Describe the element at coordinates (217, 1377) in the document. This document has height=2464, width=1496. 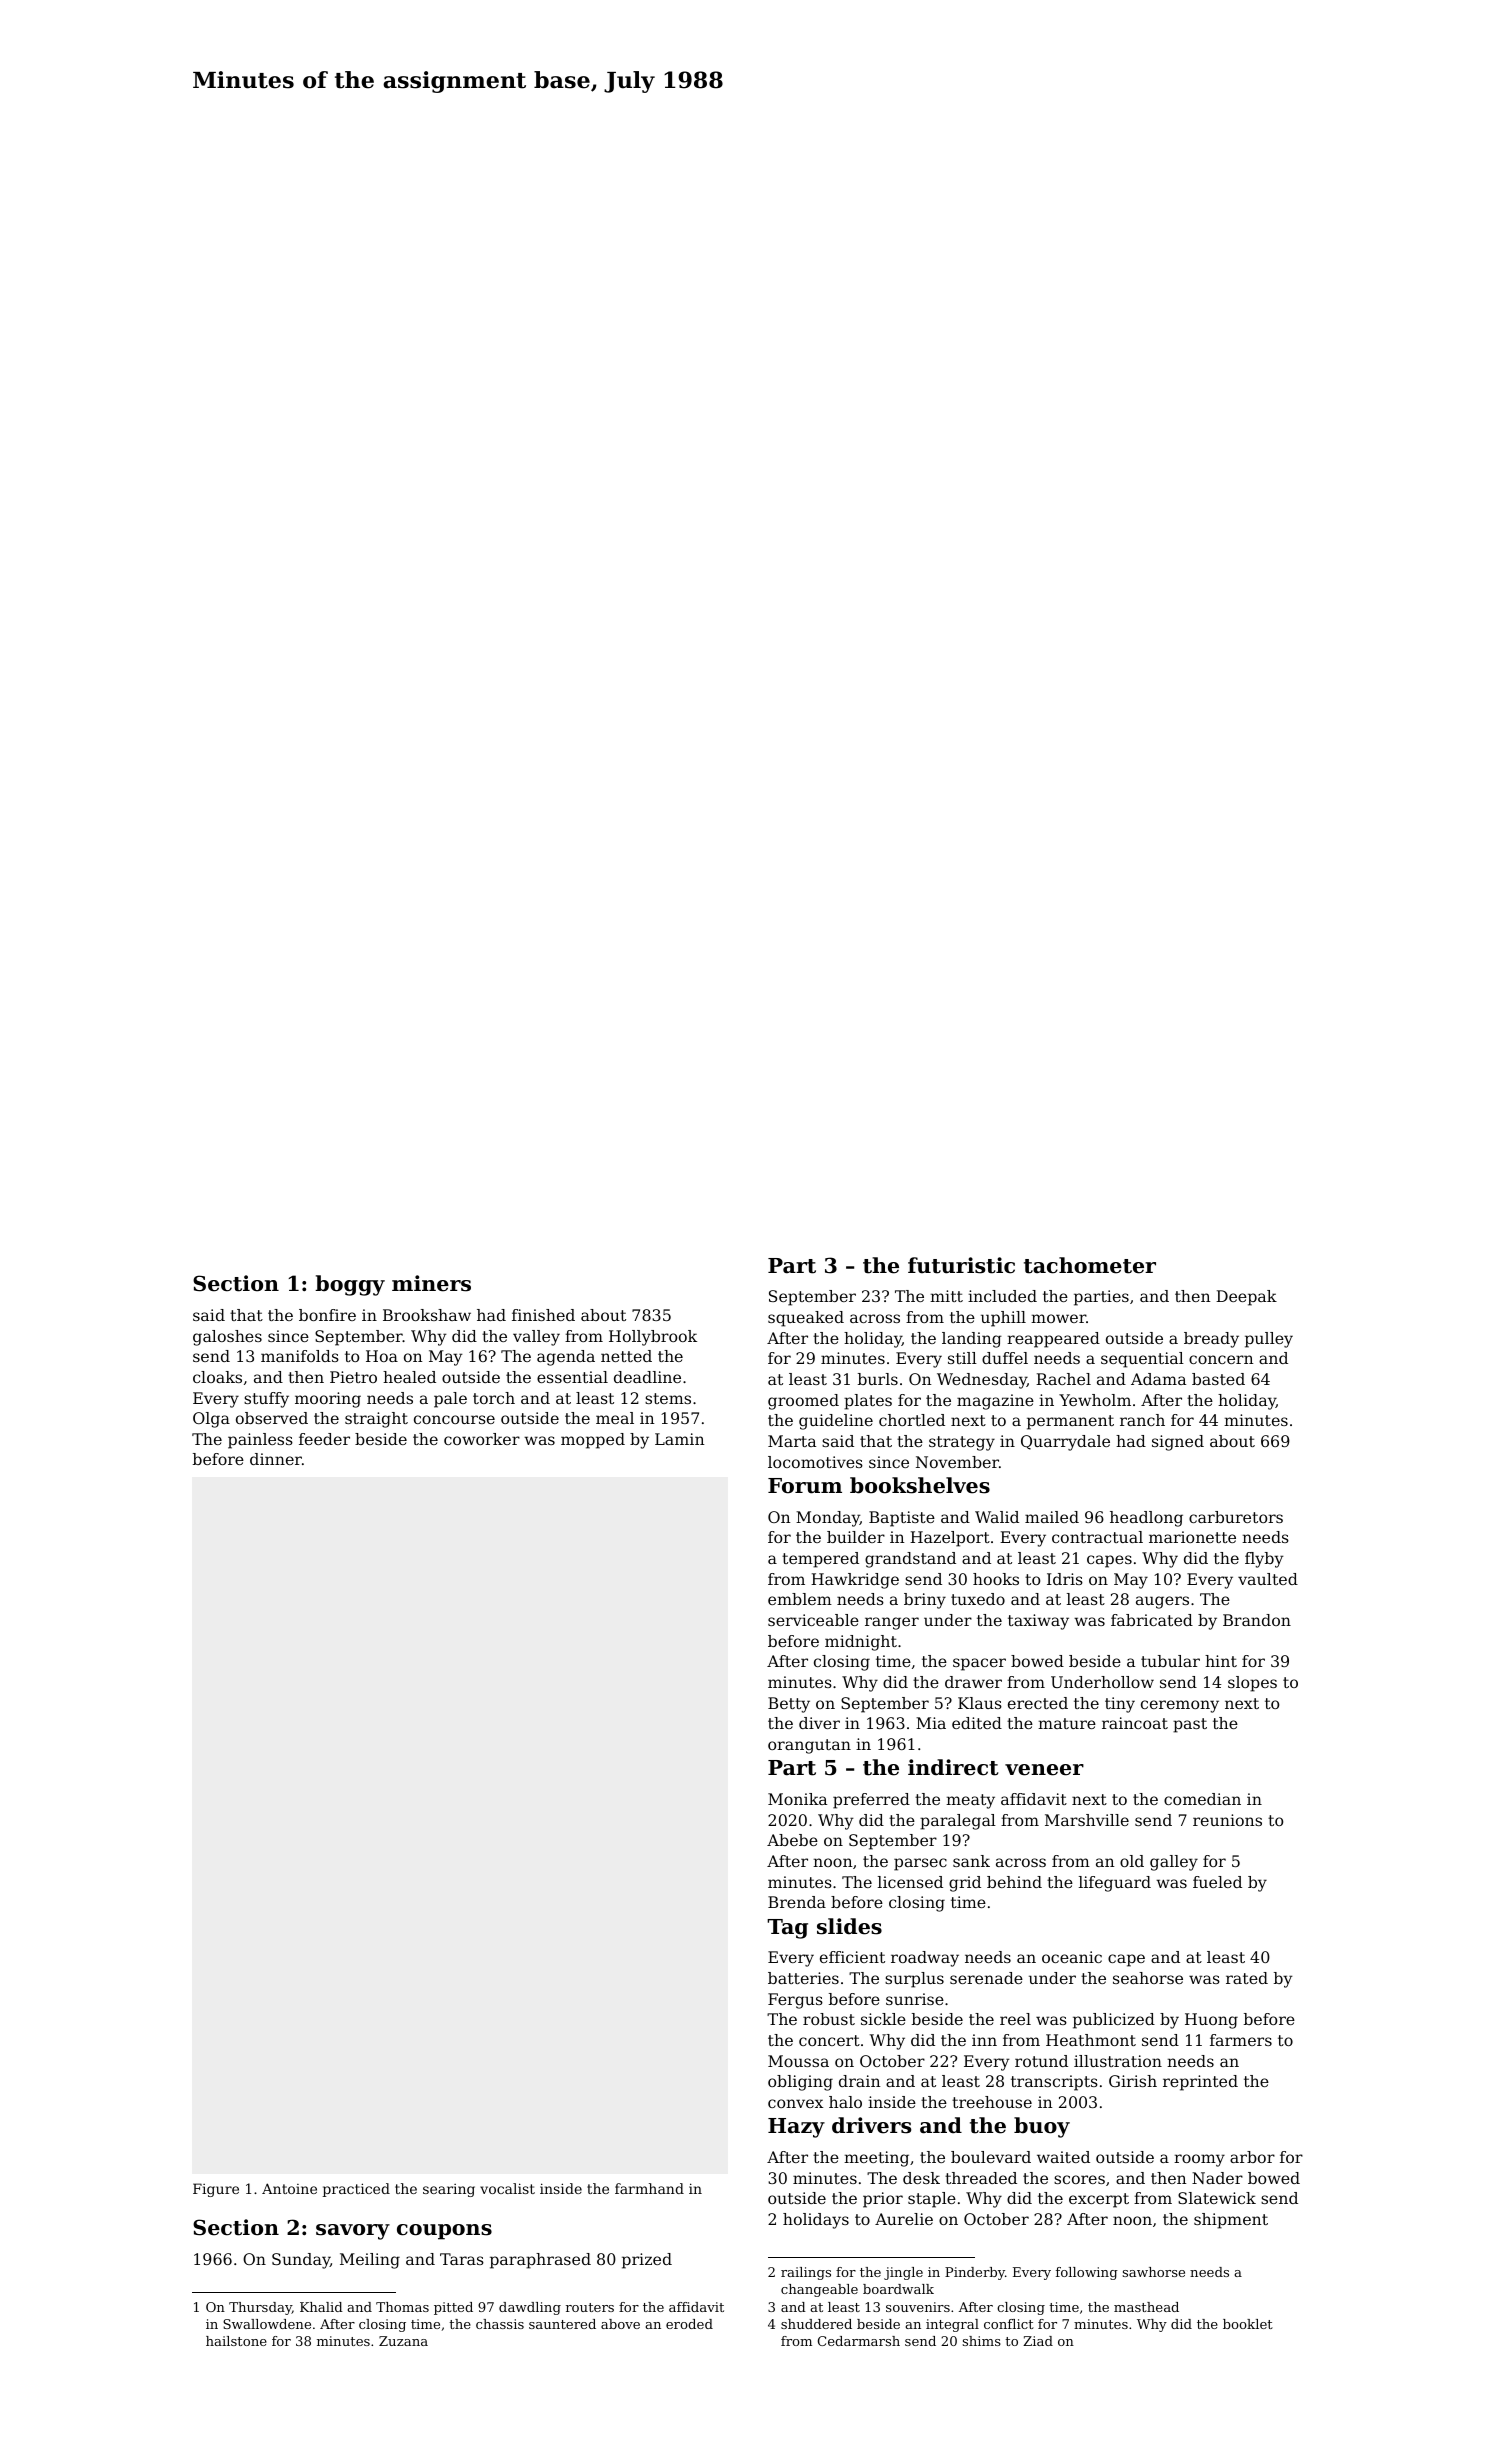
I see `cloaks` at that location.
